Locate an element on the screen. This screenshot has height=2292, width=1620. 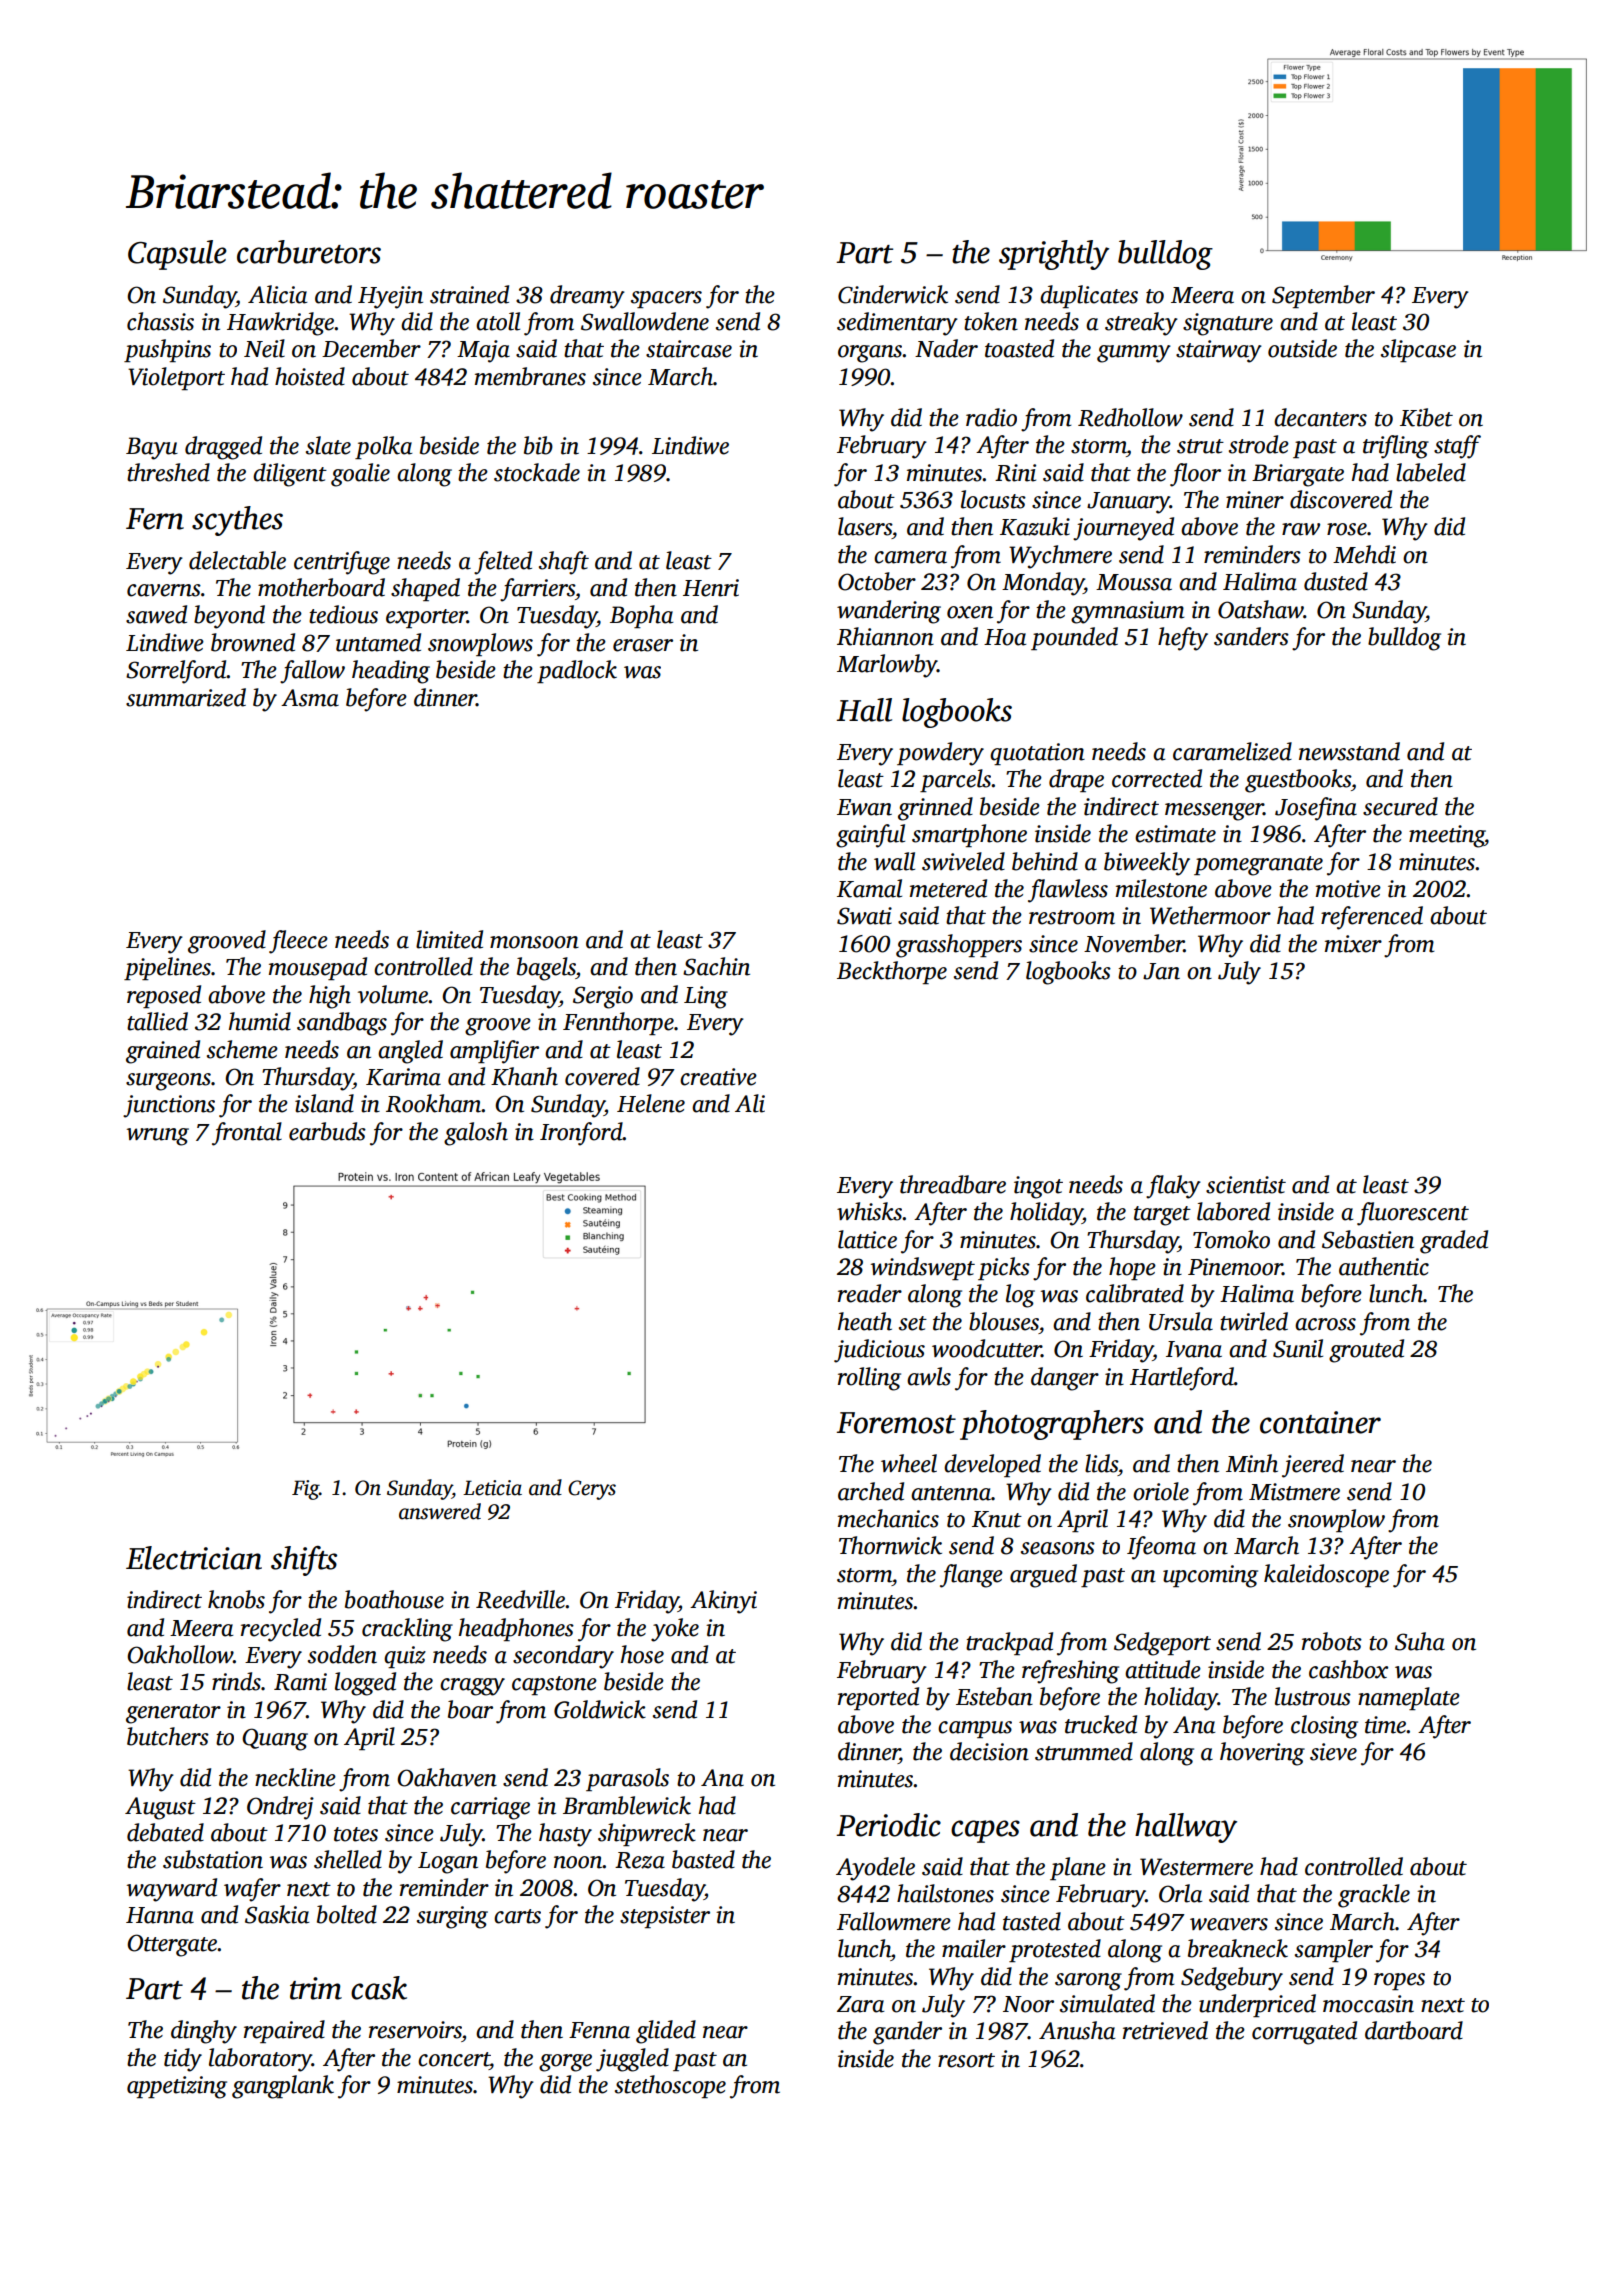
Rami is located at coordinates (300, 1682).
